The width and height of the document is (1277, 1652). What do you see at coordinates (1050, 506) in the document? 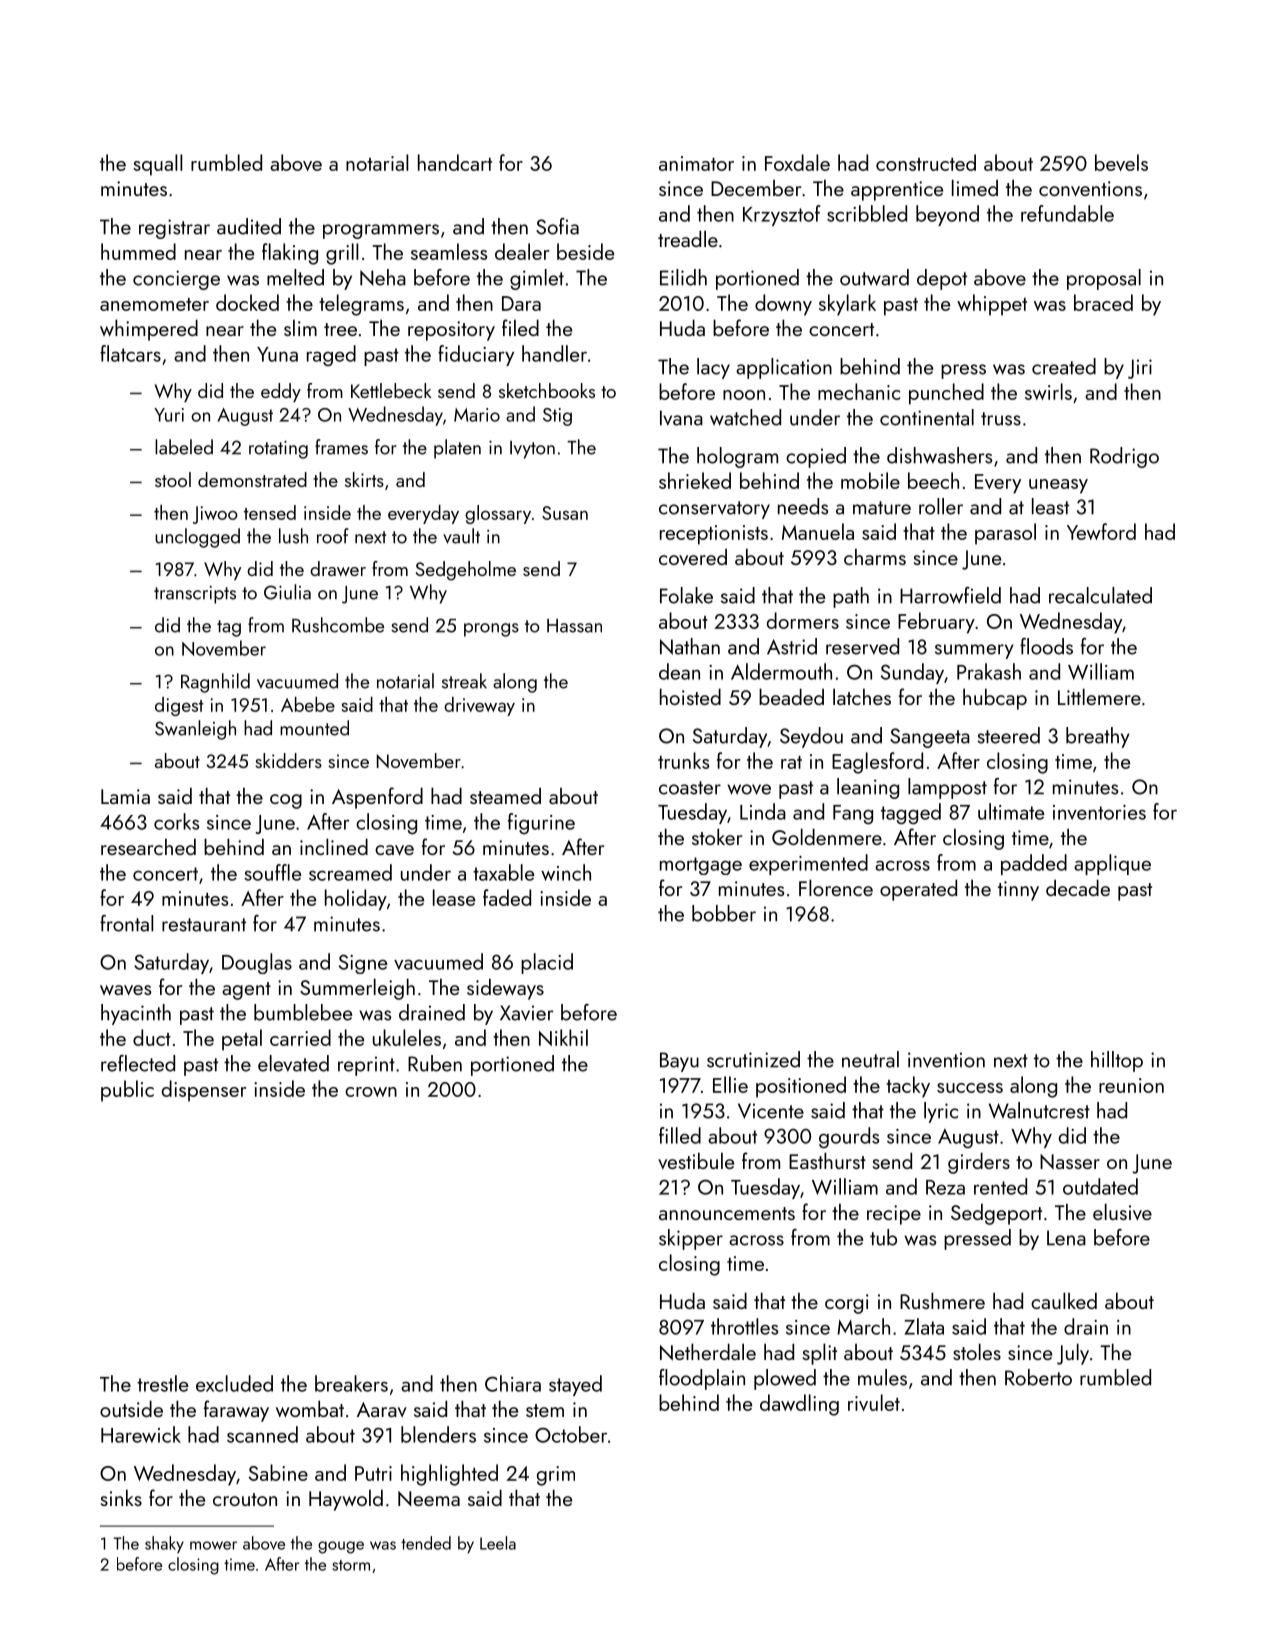
I see `least` at bounding box center [1050, 506].
